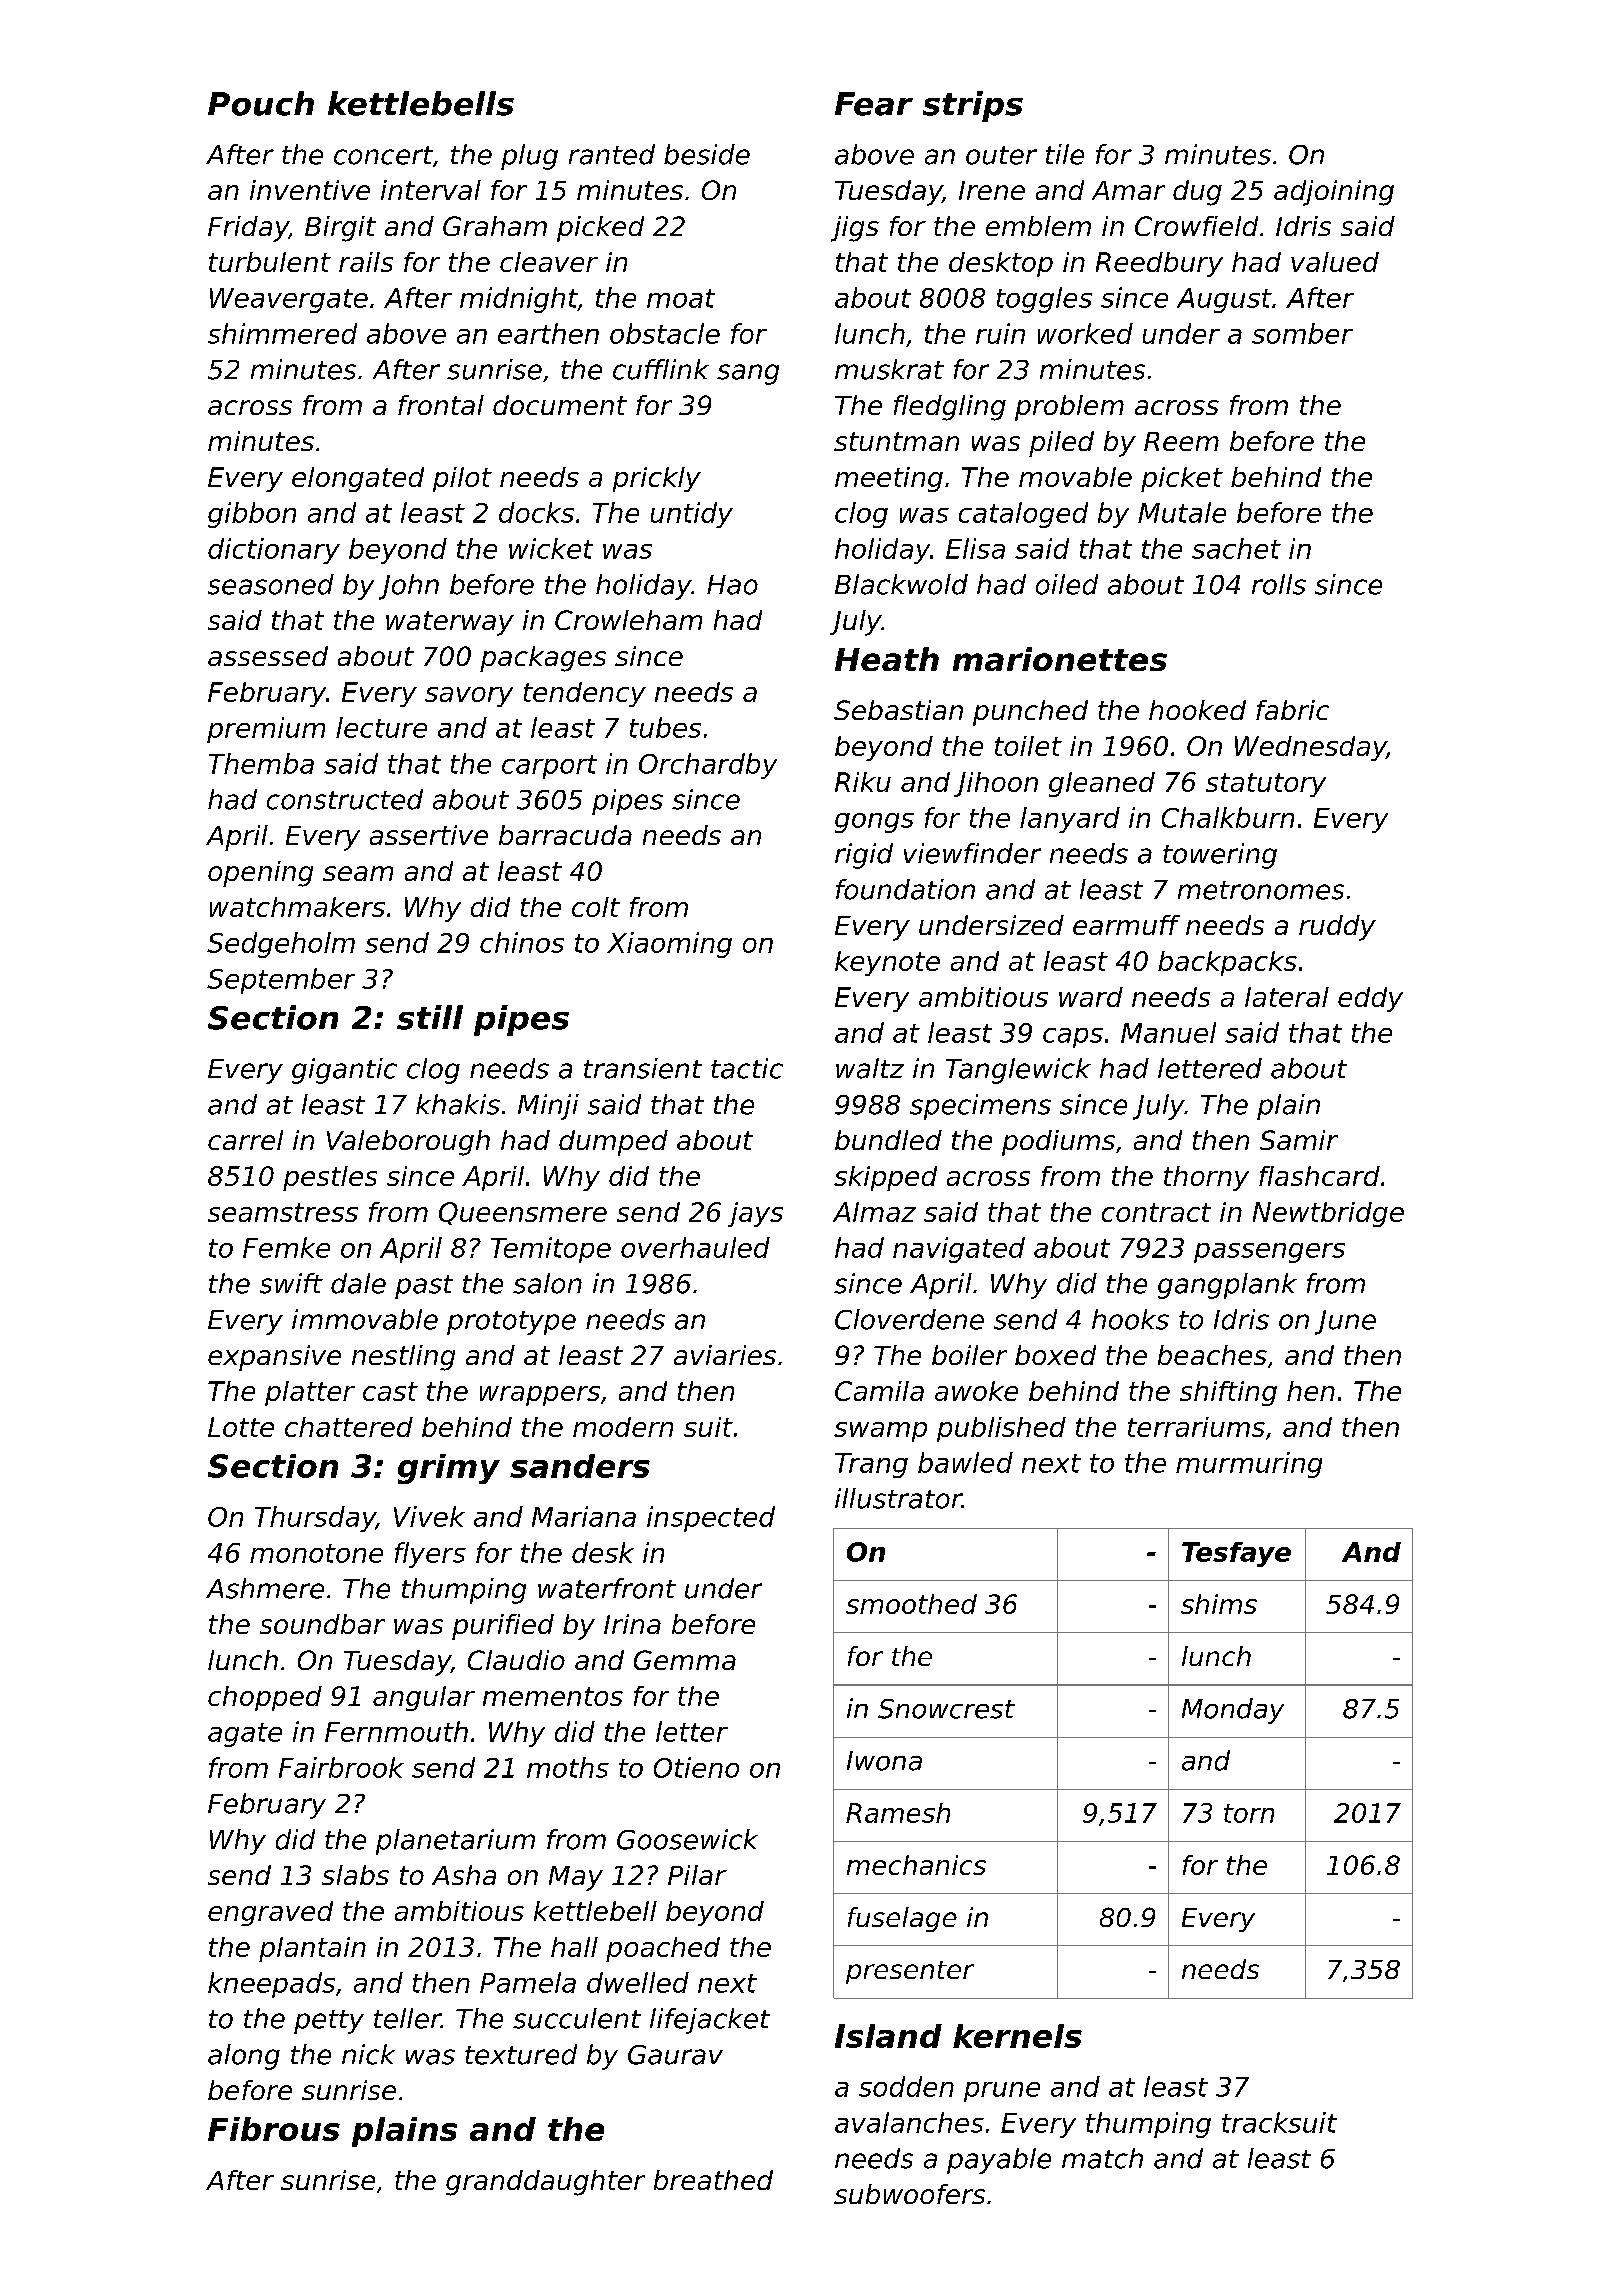  Describe the element at coordinates (901, 584) in the document. I see `Blackwold` at that location.
